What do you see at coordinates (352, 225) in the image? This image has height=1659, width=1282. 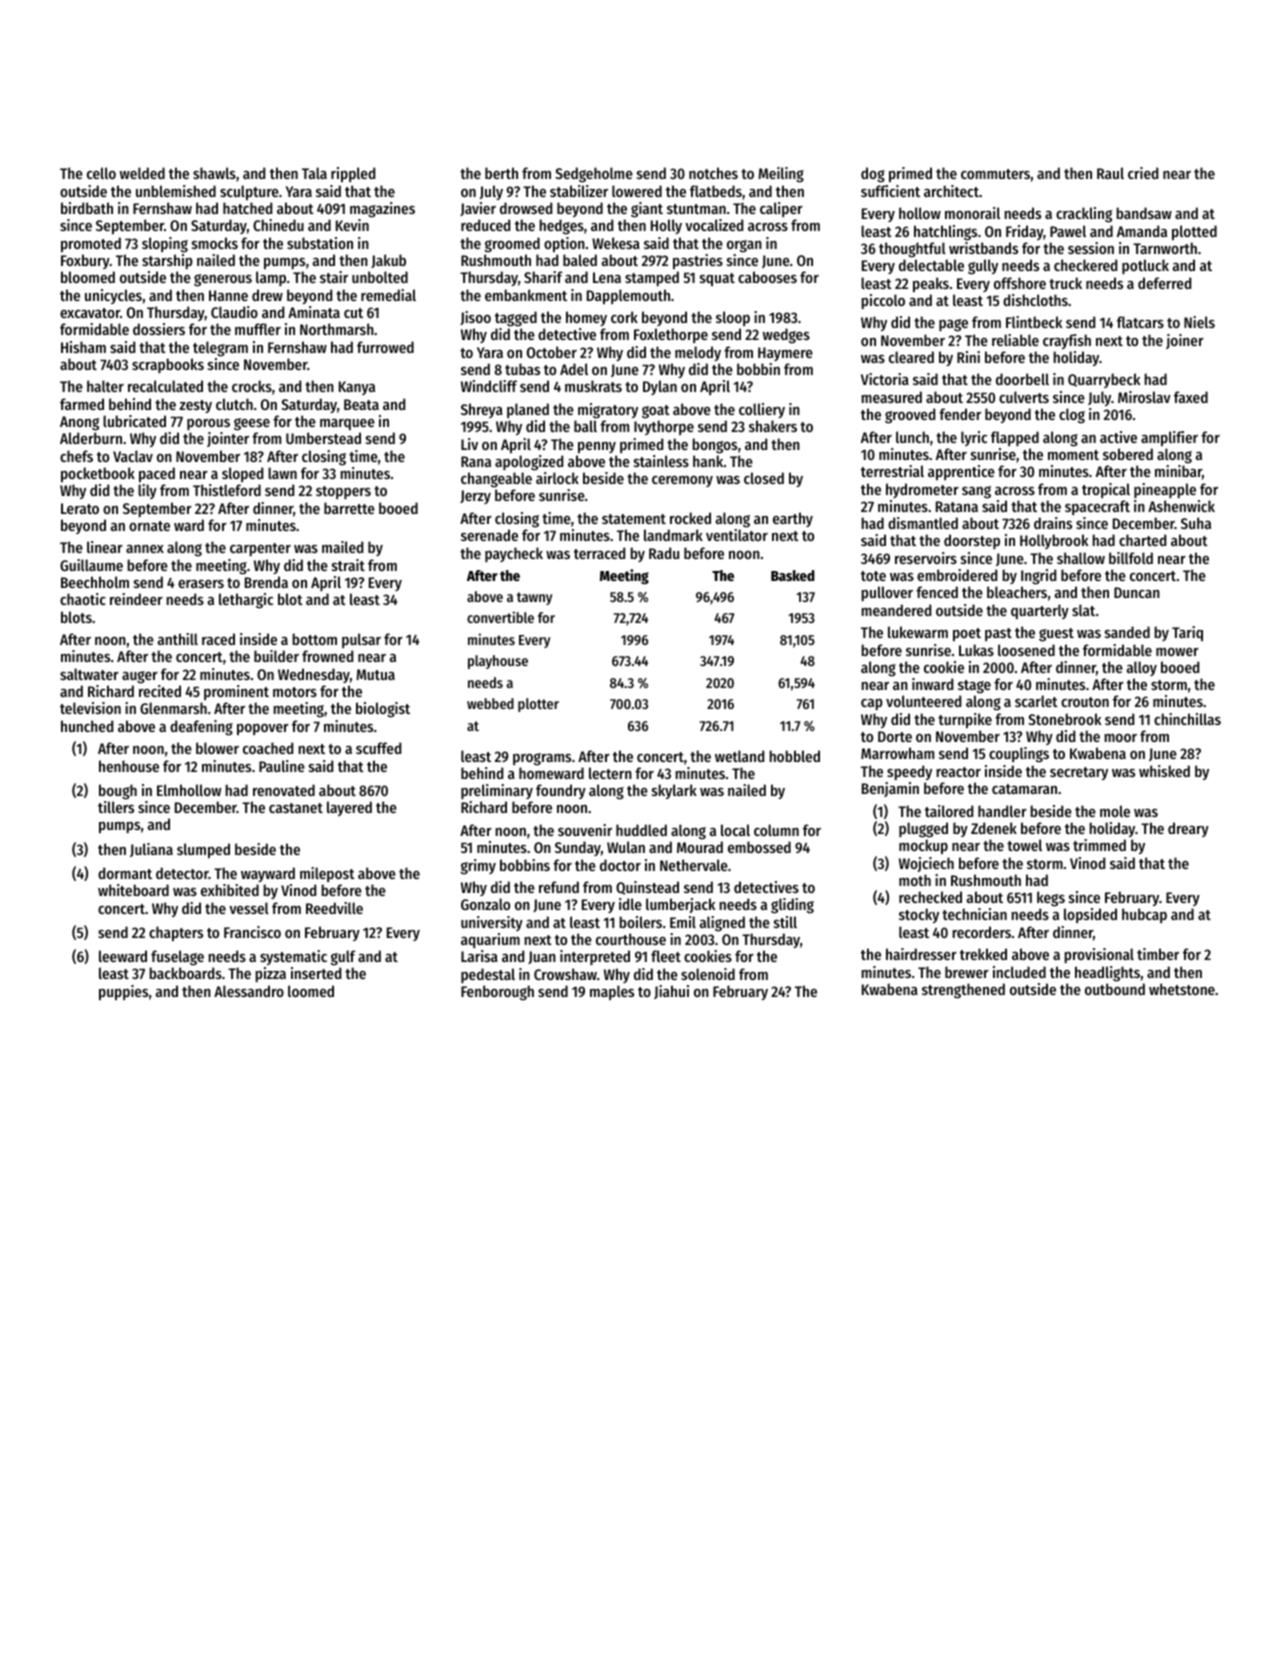 I see `Kevin` at bounding box center [352, 225].
